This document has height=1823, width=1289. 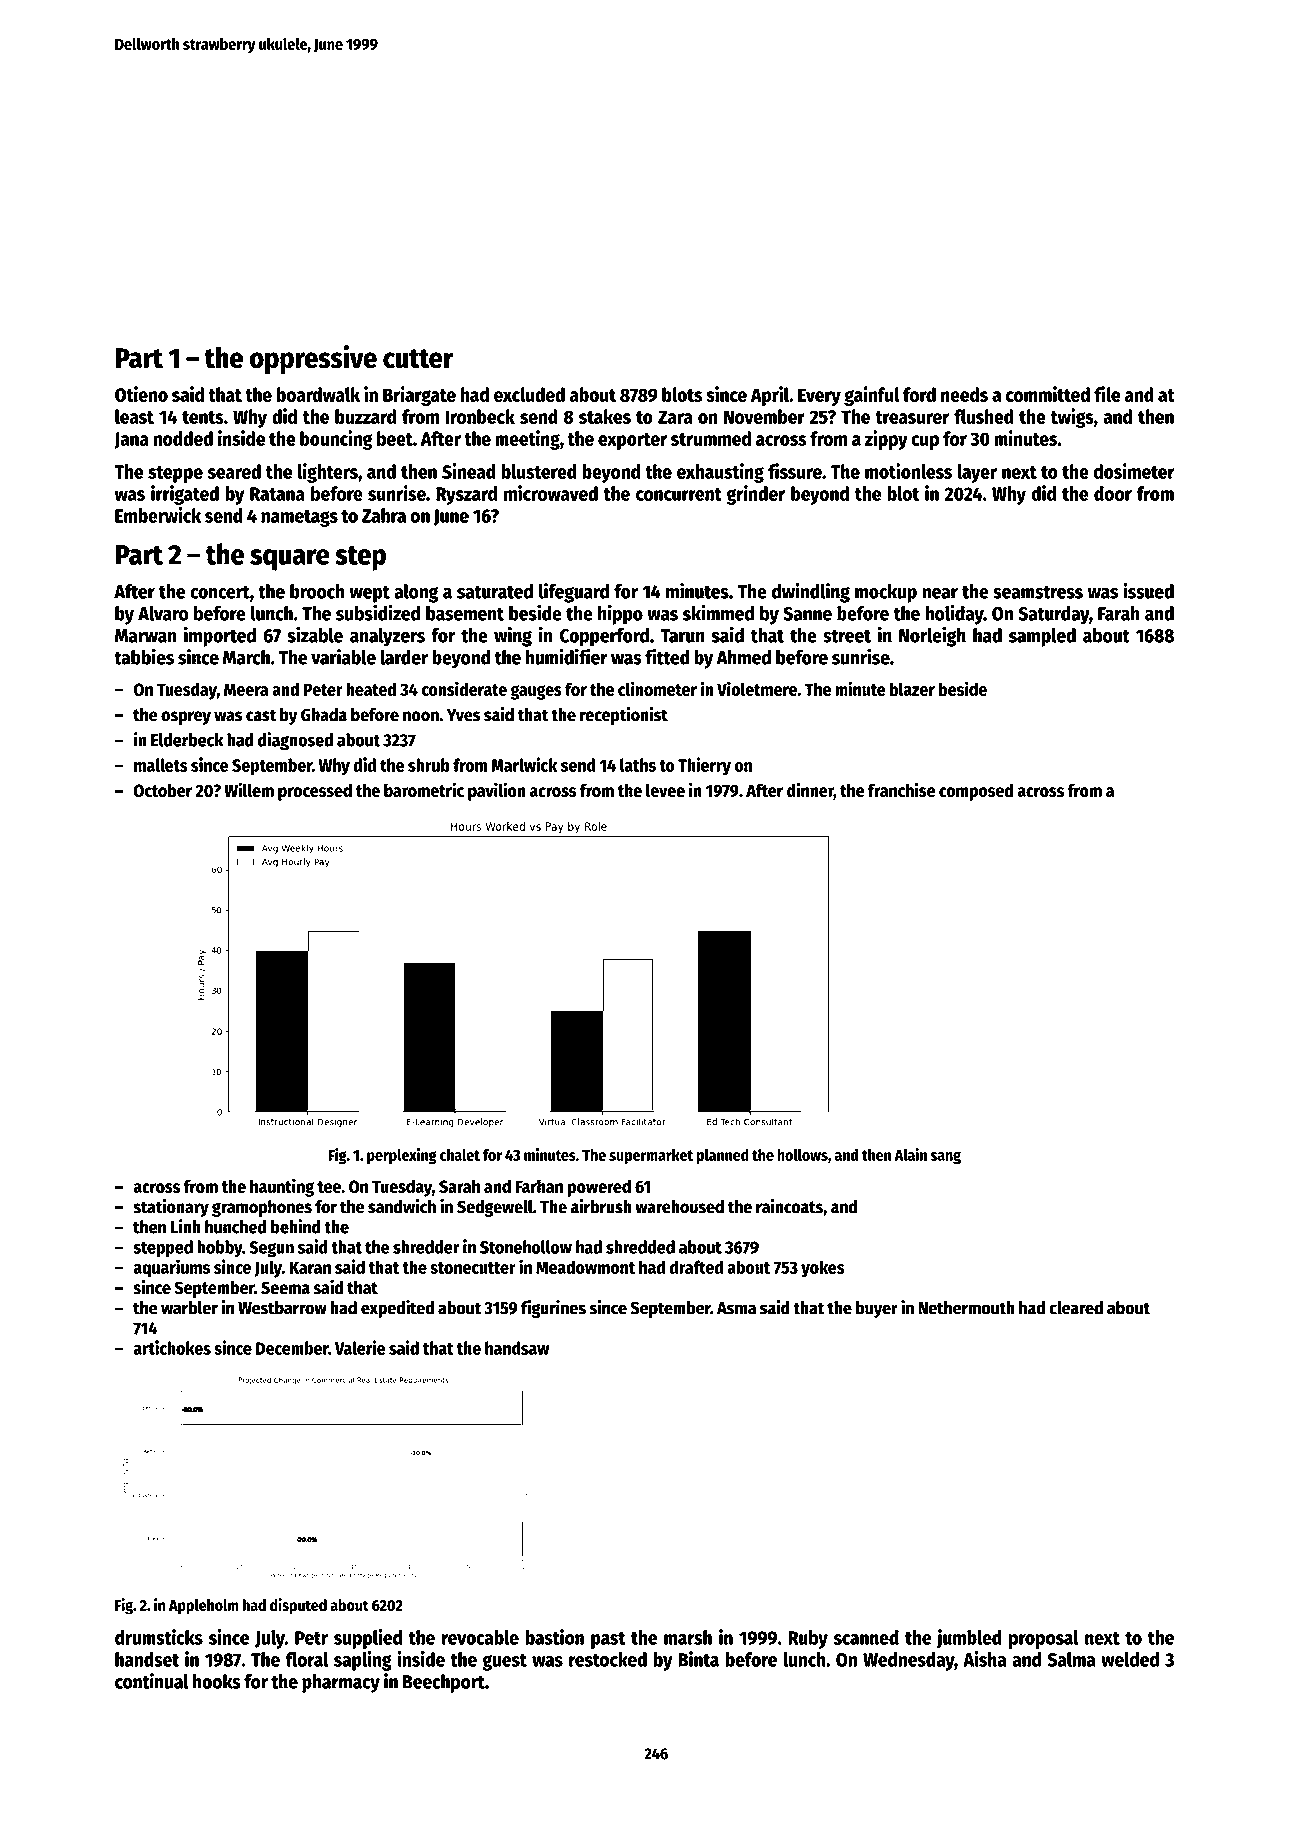 What do you see at coordinates (1130, 1659) in the document?
I see `welded` at bounding box center [1130, 1659].
